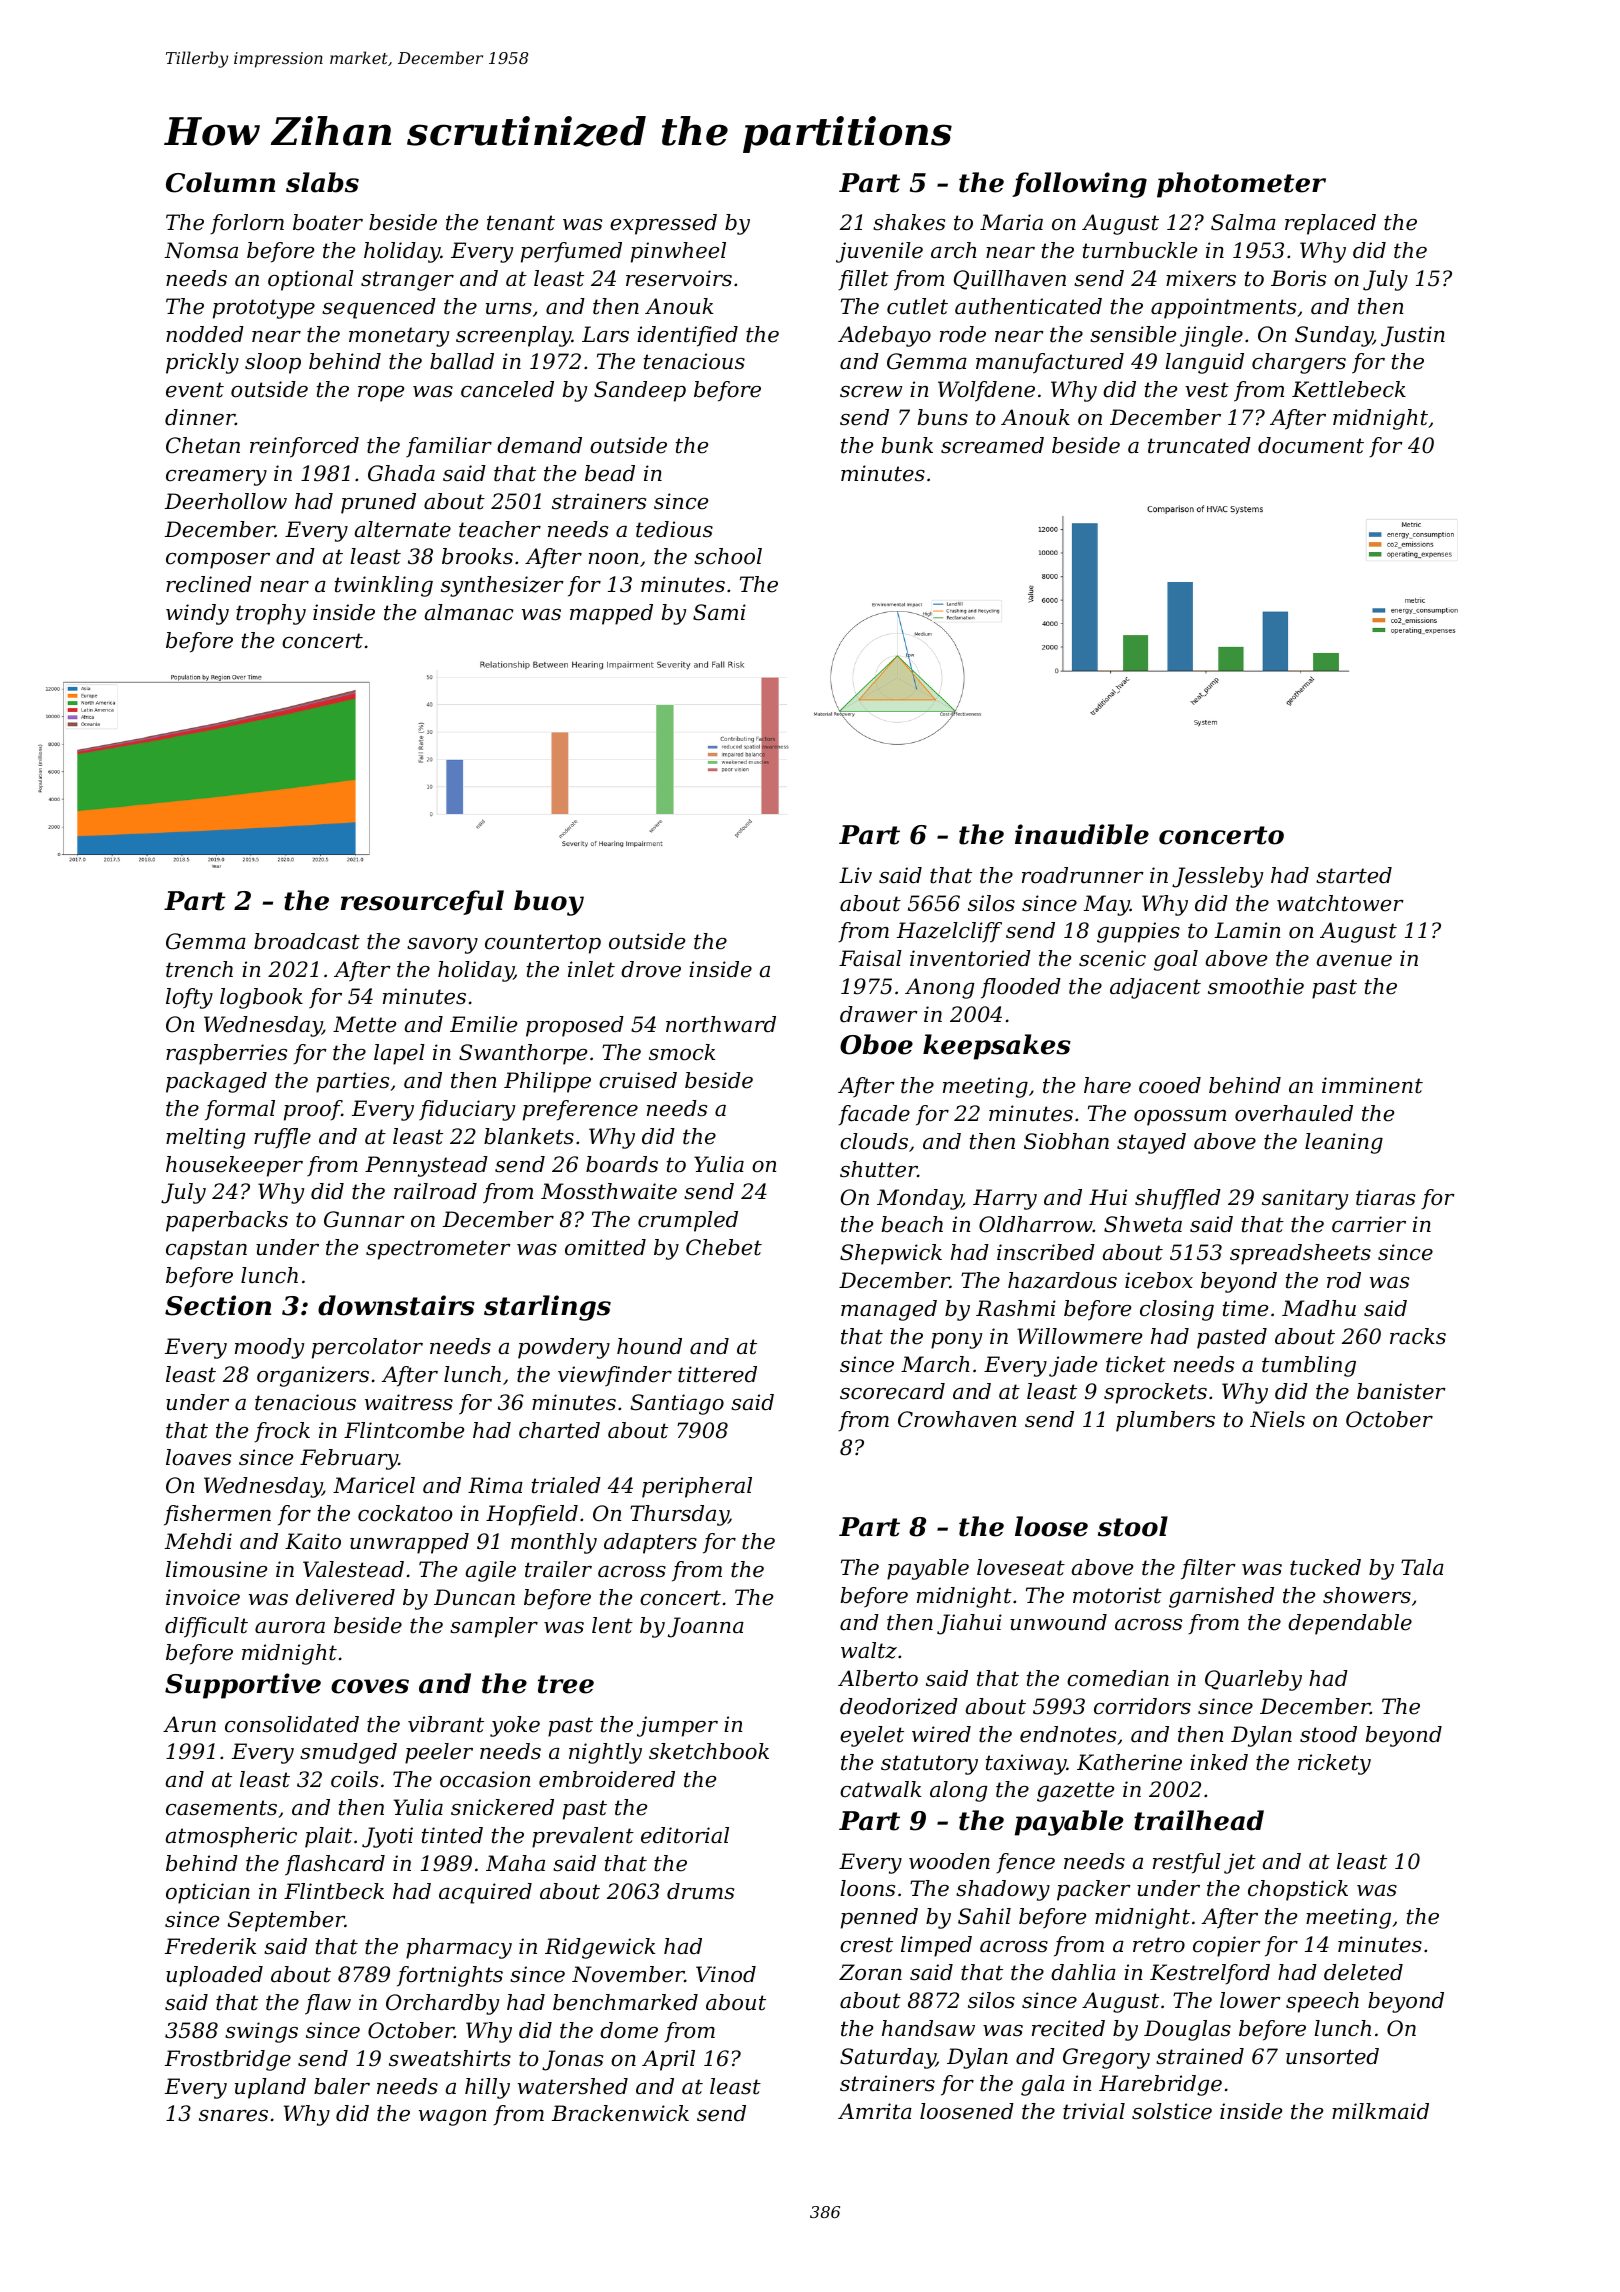 This image has height=2292, width=1620. What do you see at coordinates (1413, 336) in the image?
I see `Justin` at bounding box center [1413, 336].
